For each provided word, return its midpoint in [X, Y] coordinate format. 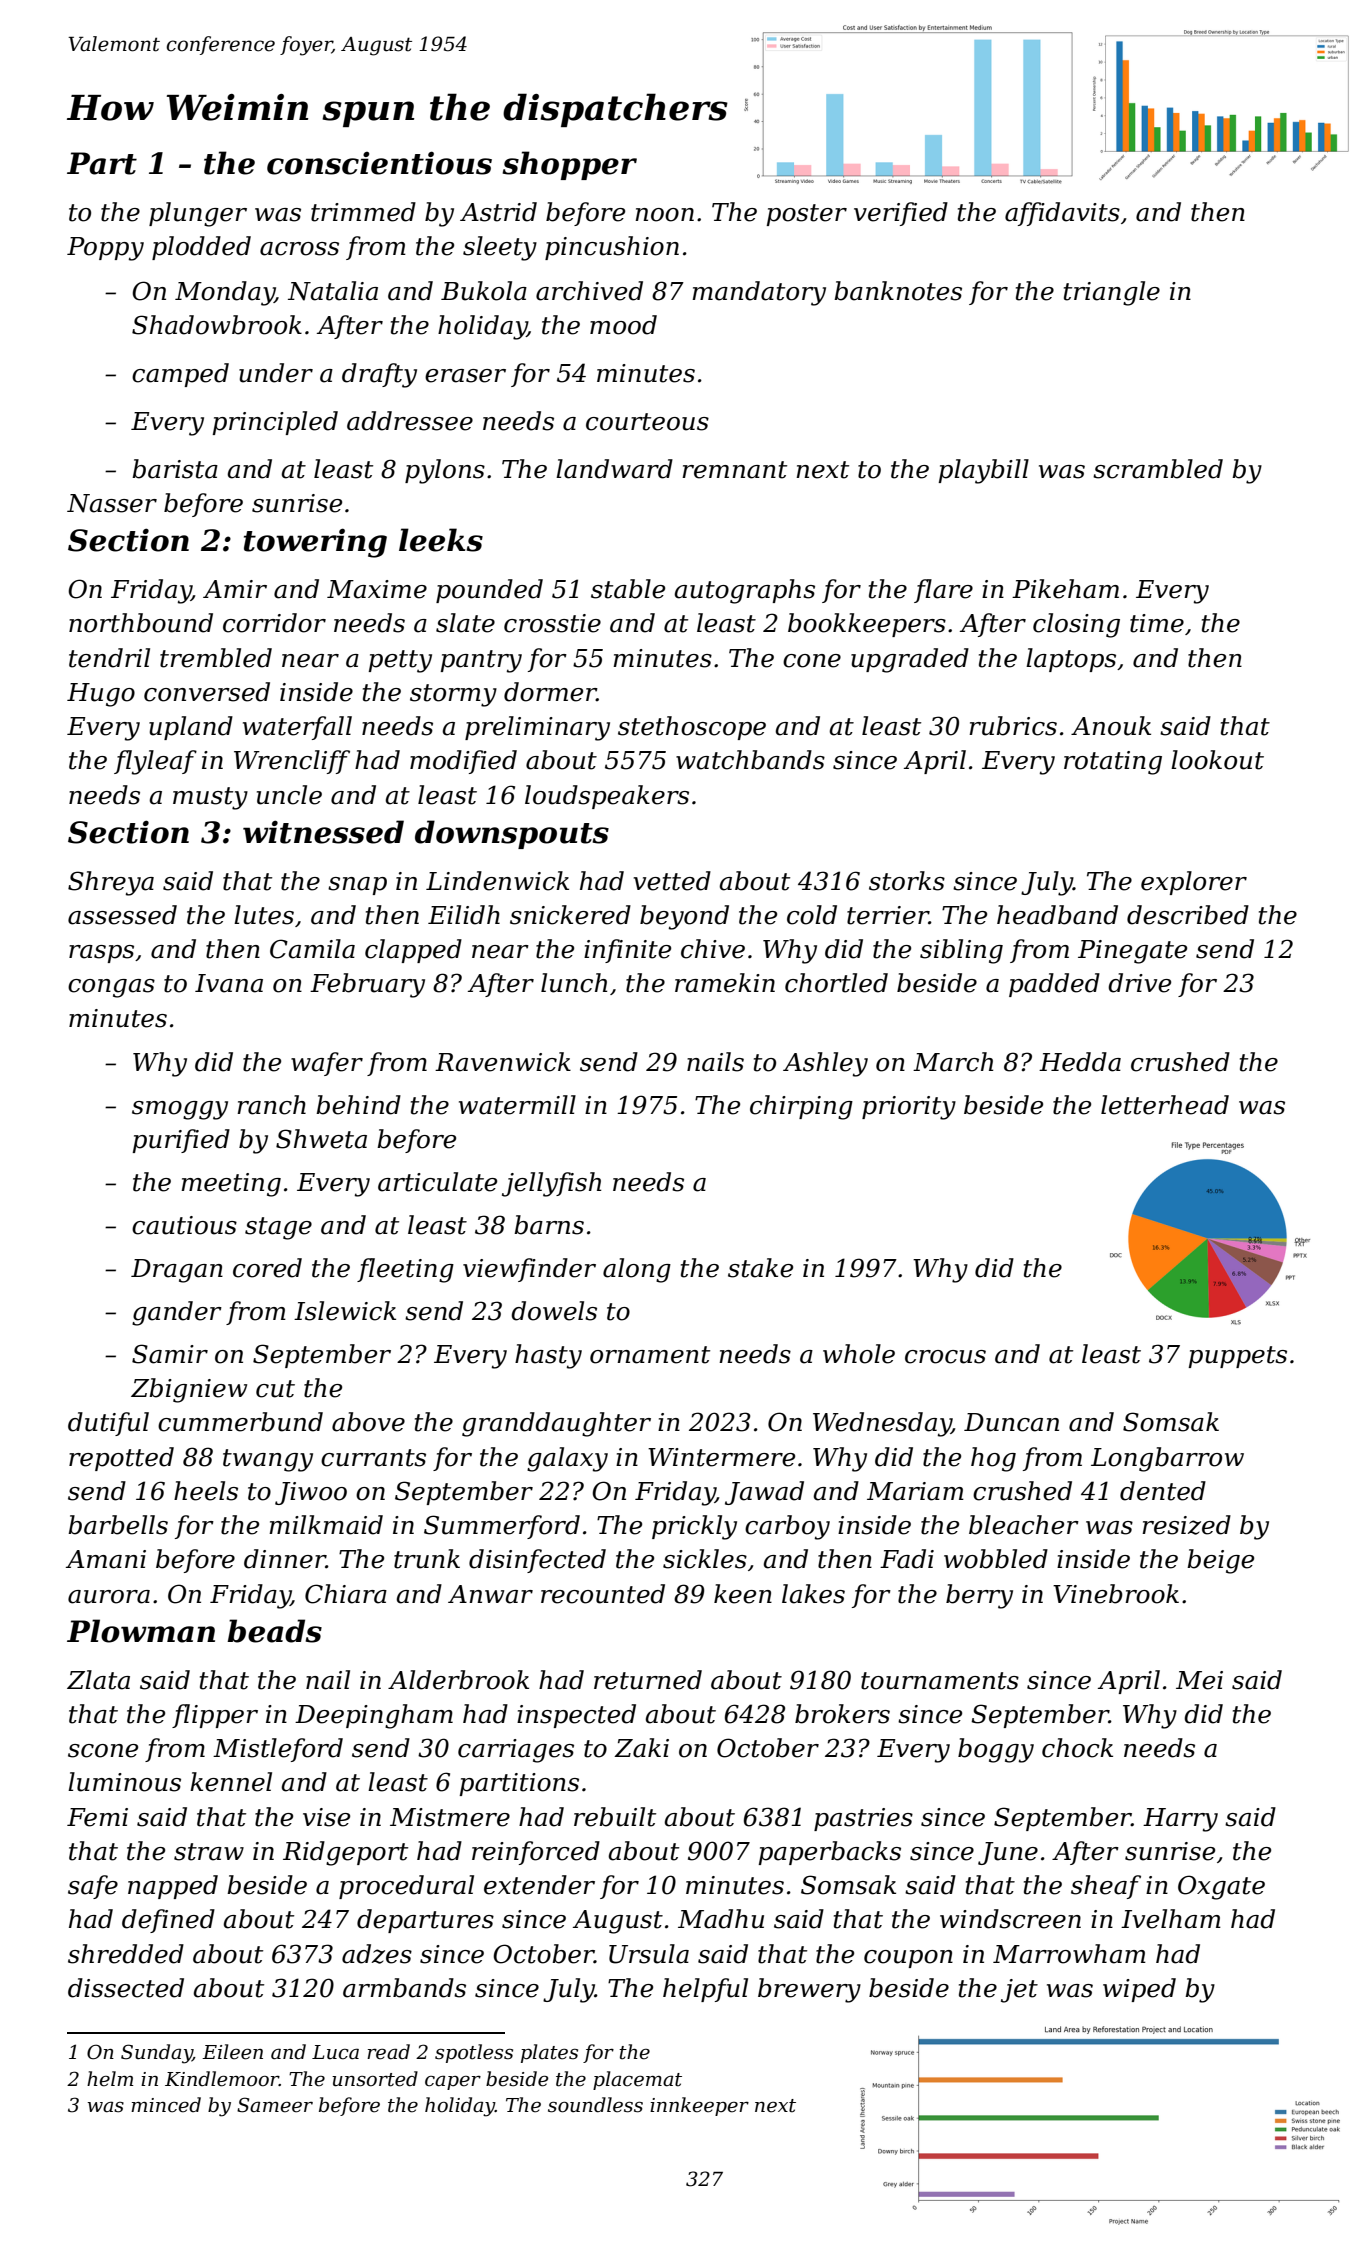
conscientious [379, 163]
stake [760, 1268]
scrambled [1158, 469]
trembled [216, 658]
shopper [570, 165]
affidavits [1062, 214]
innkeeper [699, 2106]
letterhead [1165, 1105]
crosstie [552, 623]
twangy [268, 1460]
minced [166, 2105]
